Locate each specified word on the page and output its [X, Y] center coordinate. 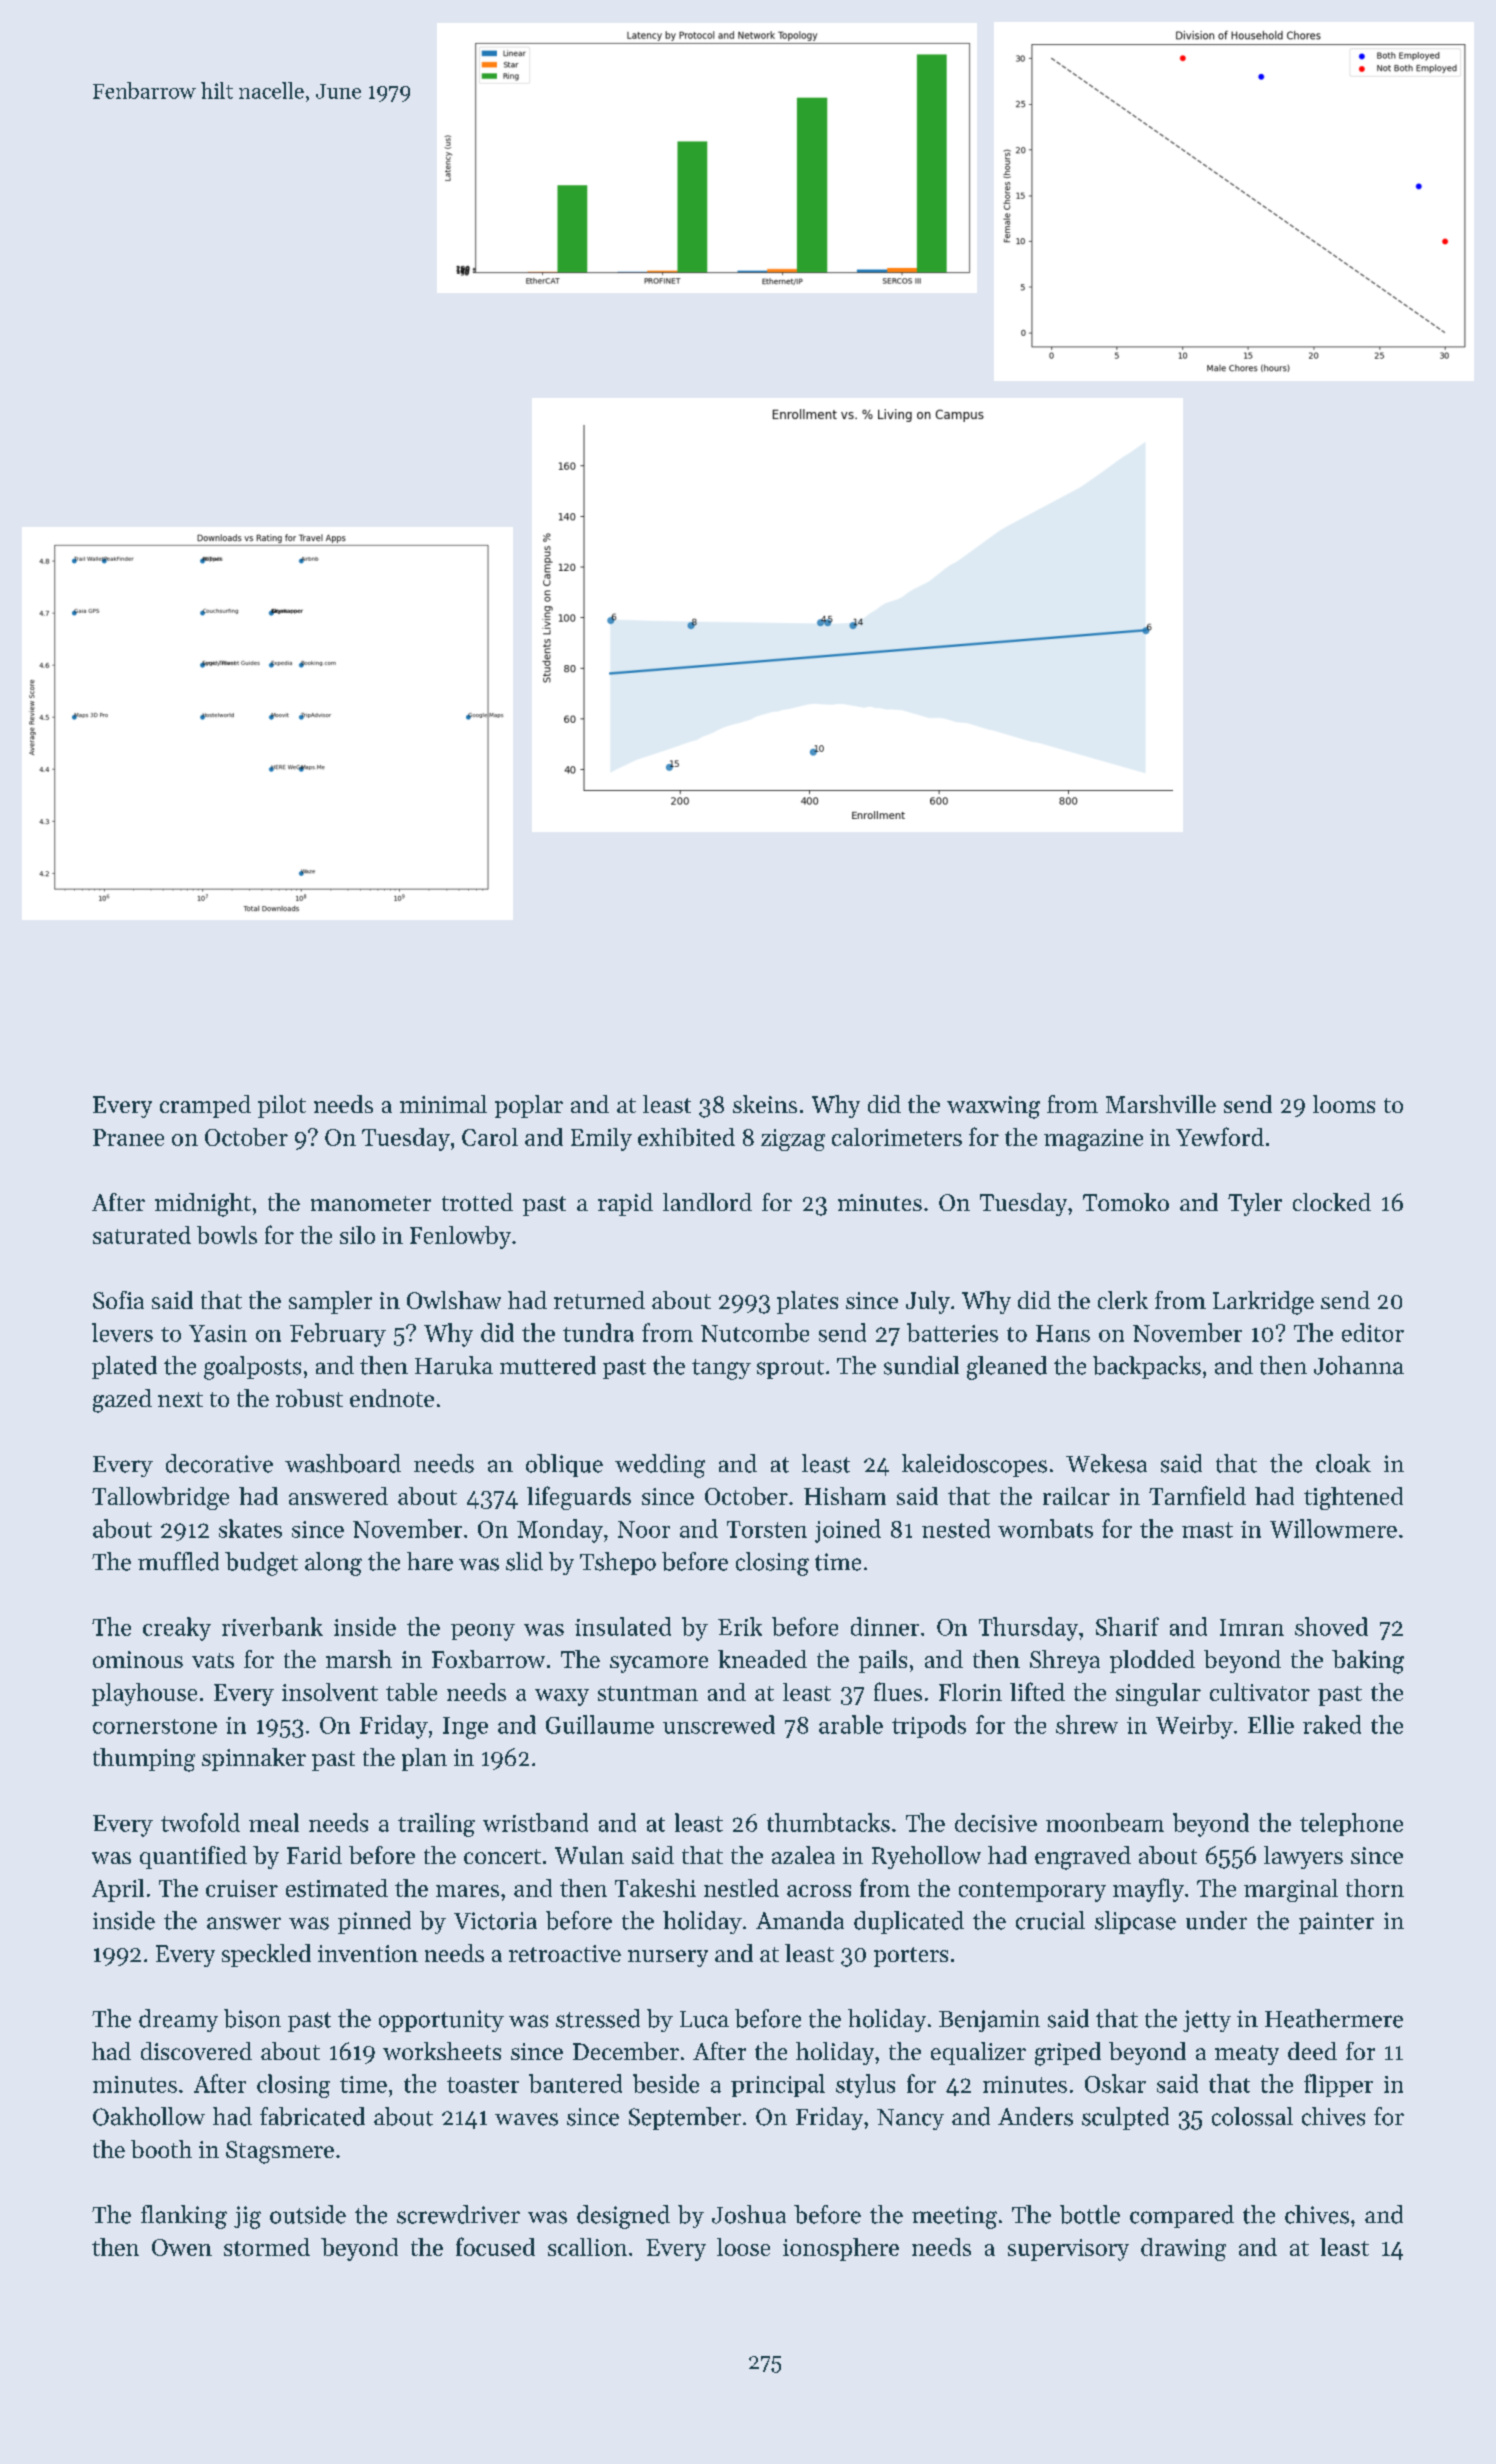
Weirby [1194, 1727]
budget [261, 1564]
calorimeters [897, 1137]
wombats [1045, 1528]
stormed [267, 2247]
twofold [200, 1822]
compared [1182, 2216]
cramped [205, 1106]
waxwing [993, 1107]
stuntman [648, 1693]
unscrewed [719, 1724]
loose [743, 2247]
